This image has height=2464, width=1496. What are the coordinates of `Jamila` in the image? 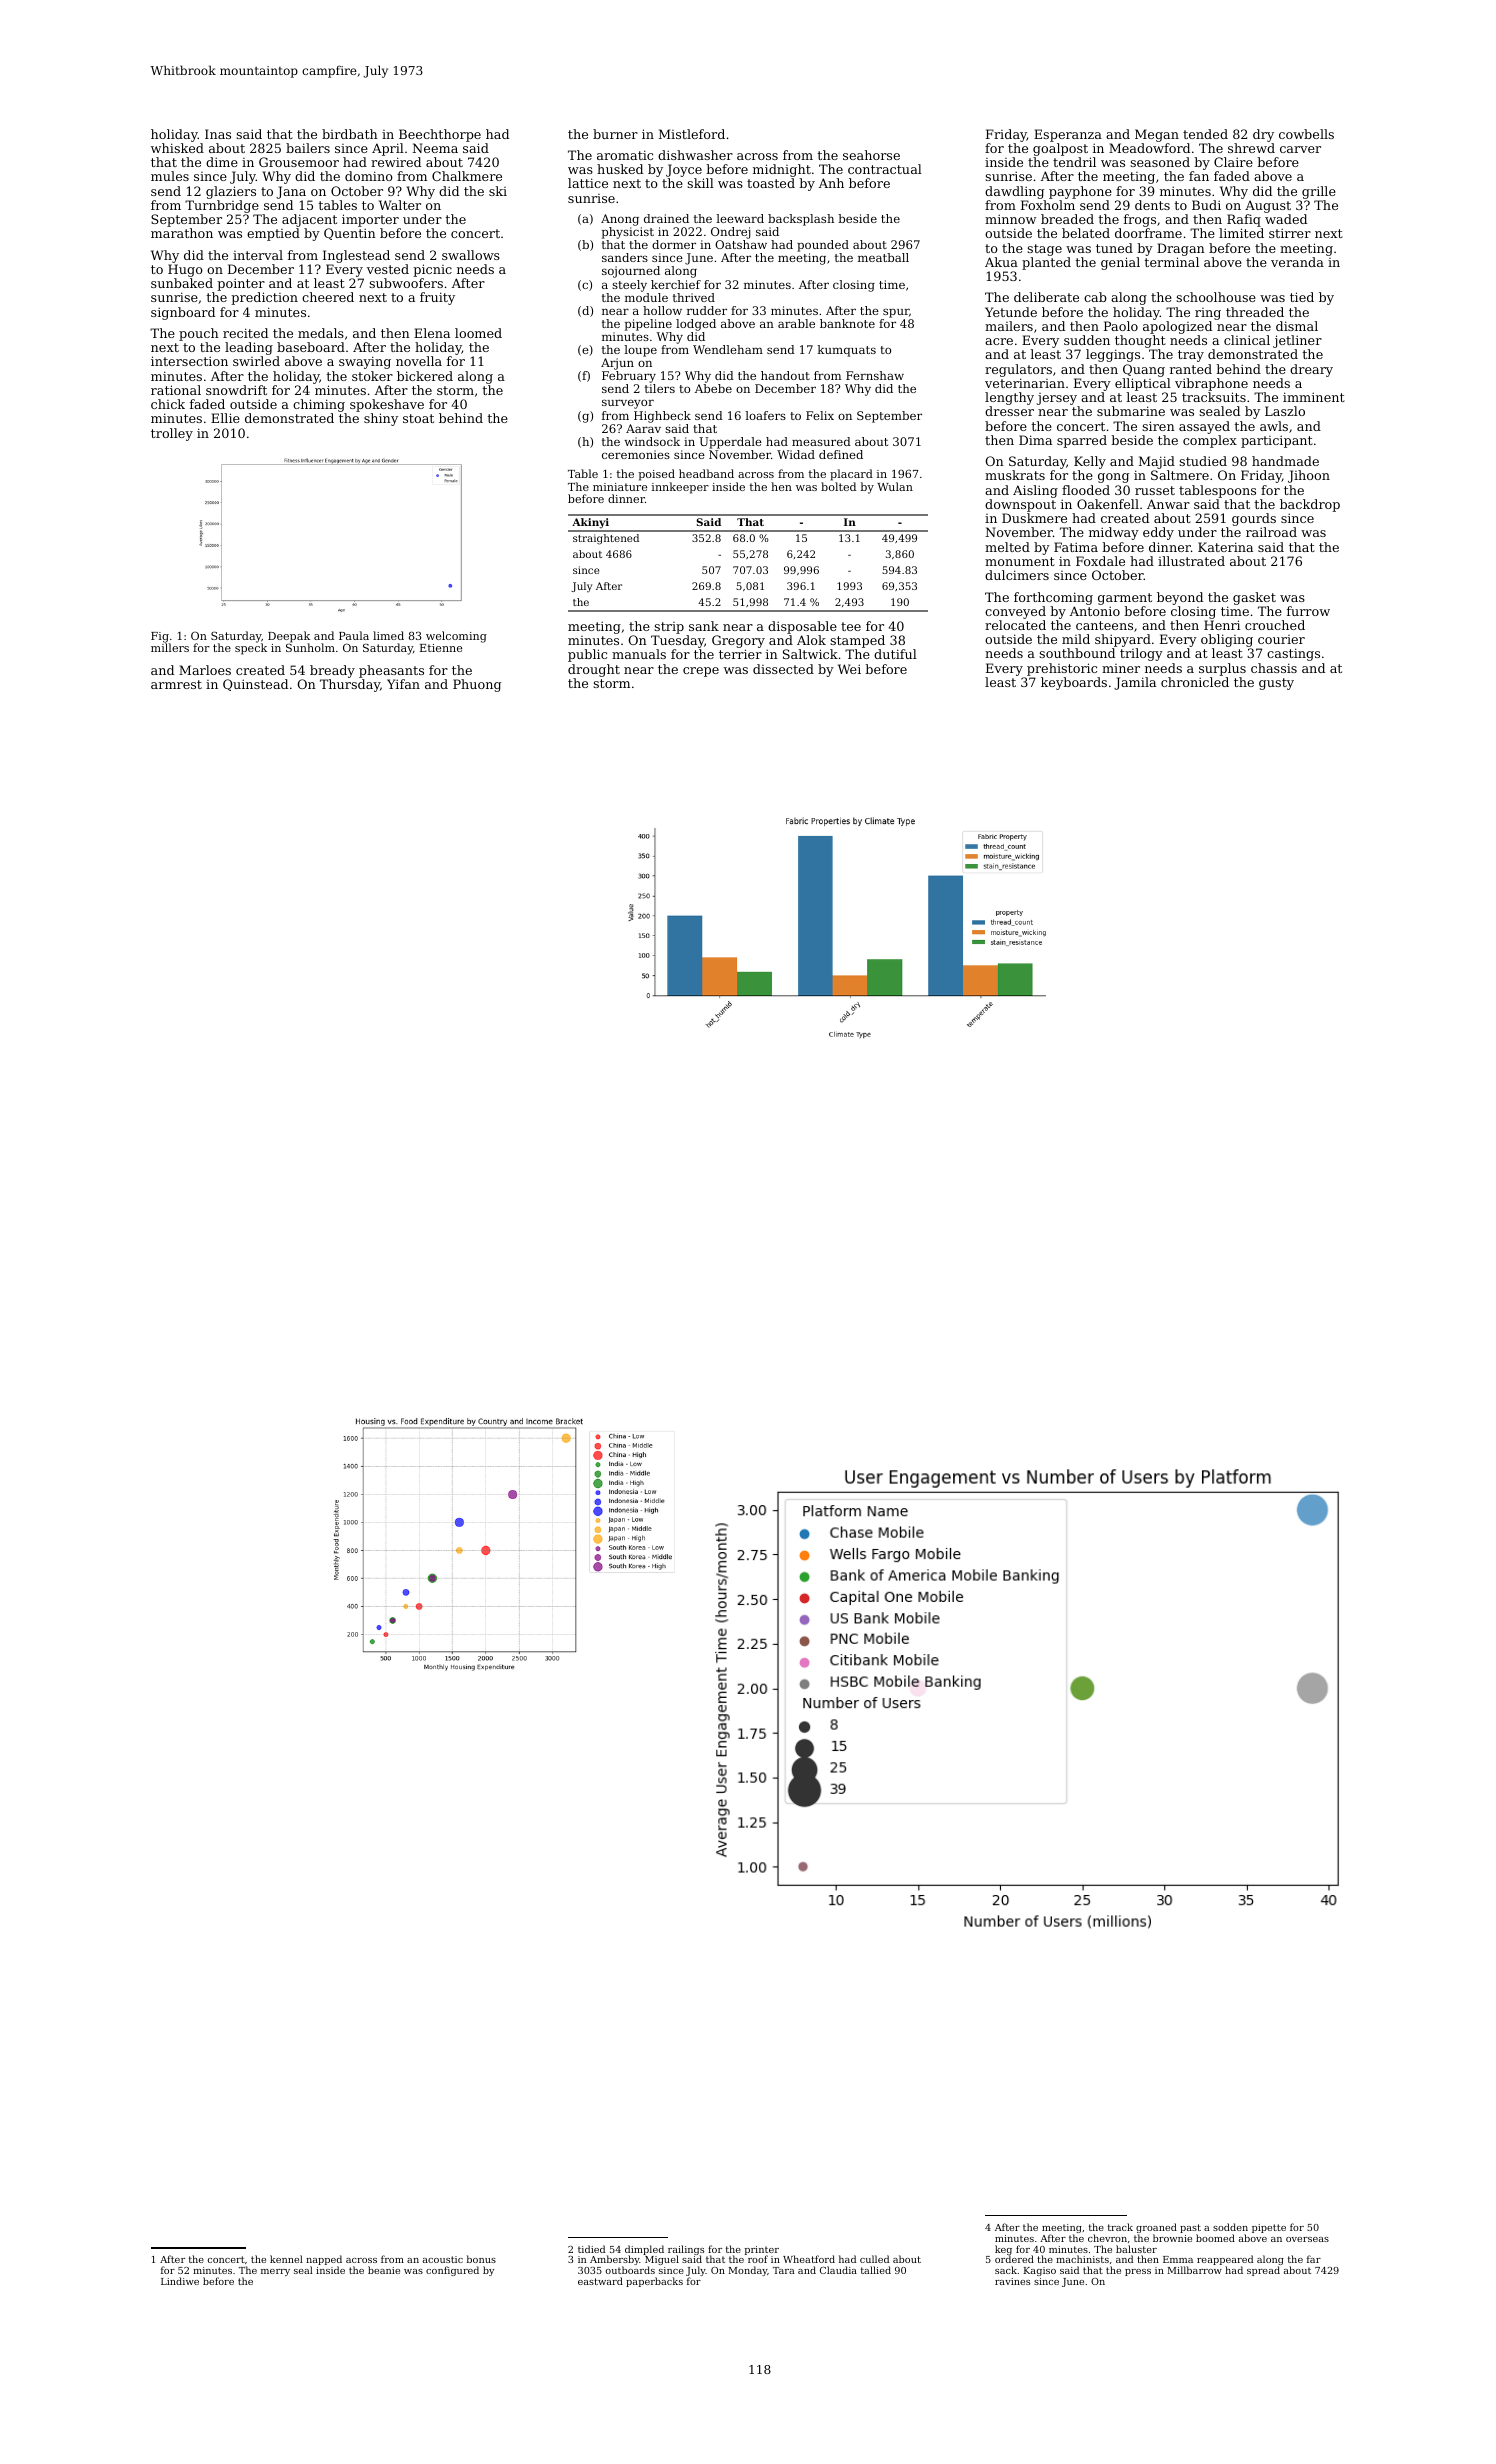 It's located at (1135, 683).
